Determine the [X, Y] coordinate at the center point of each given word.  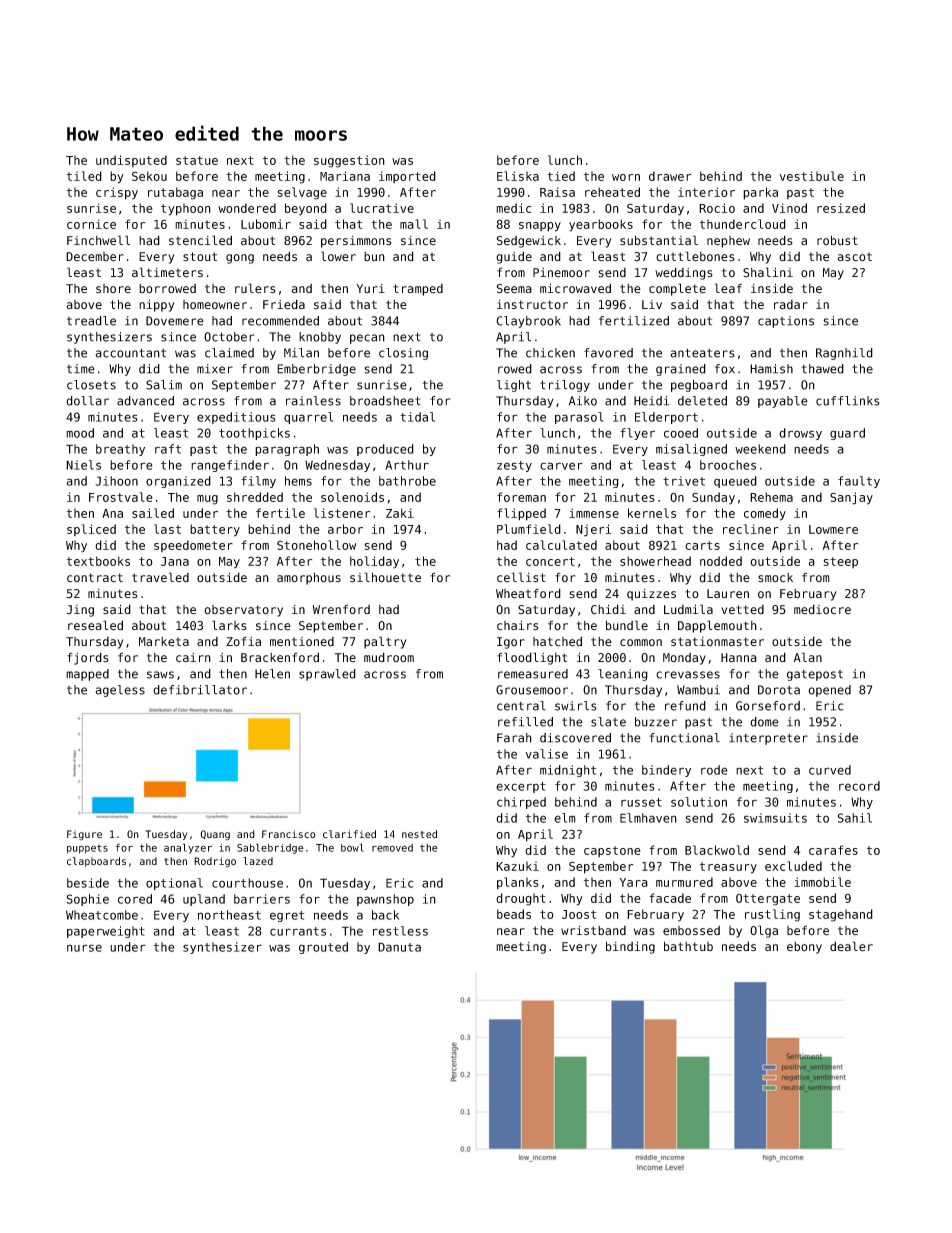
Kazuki [517, 866]
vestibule [812, 176]
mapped [87, 675]
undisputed [131, 161]
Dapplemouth [717, 626]
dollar [87, 401]
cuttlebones [695, 256]
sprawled [327, 675]
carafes [833, 850]
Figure [84, 835]
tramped [418, 290]
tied [561, 176]
